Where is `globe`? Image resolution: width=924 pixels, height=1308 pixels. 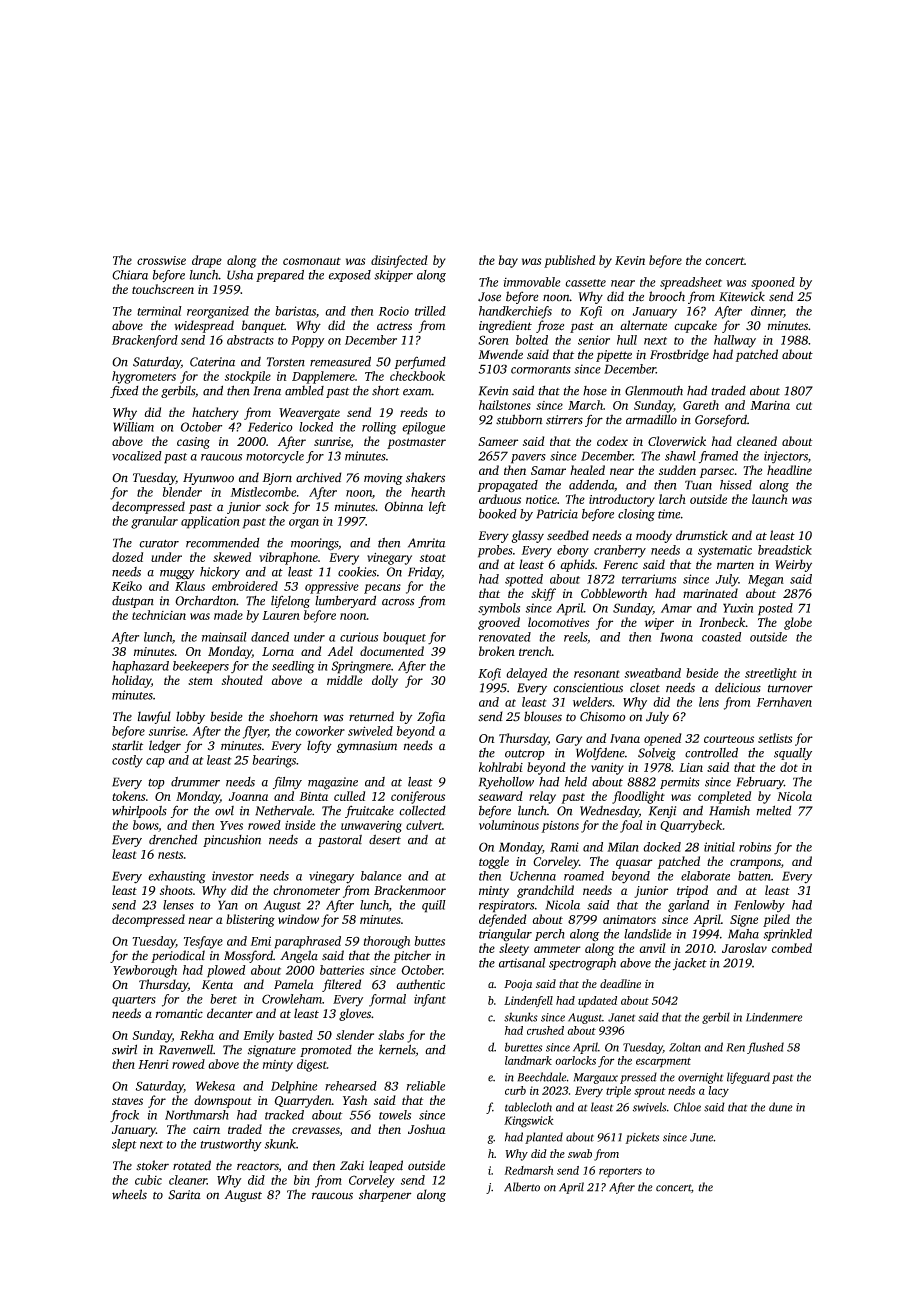 globe is located at coordinates (798, 623).
